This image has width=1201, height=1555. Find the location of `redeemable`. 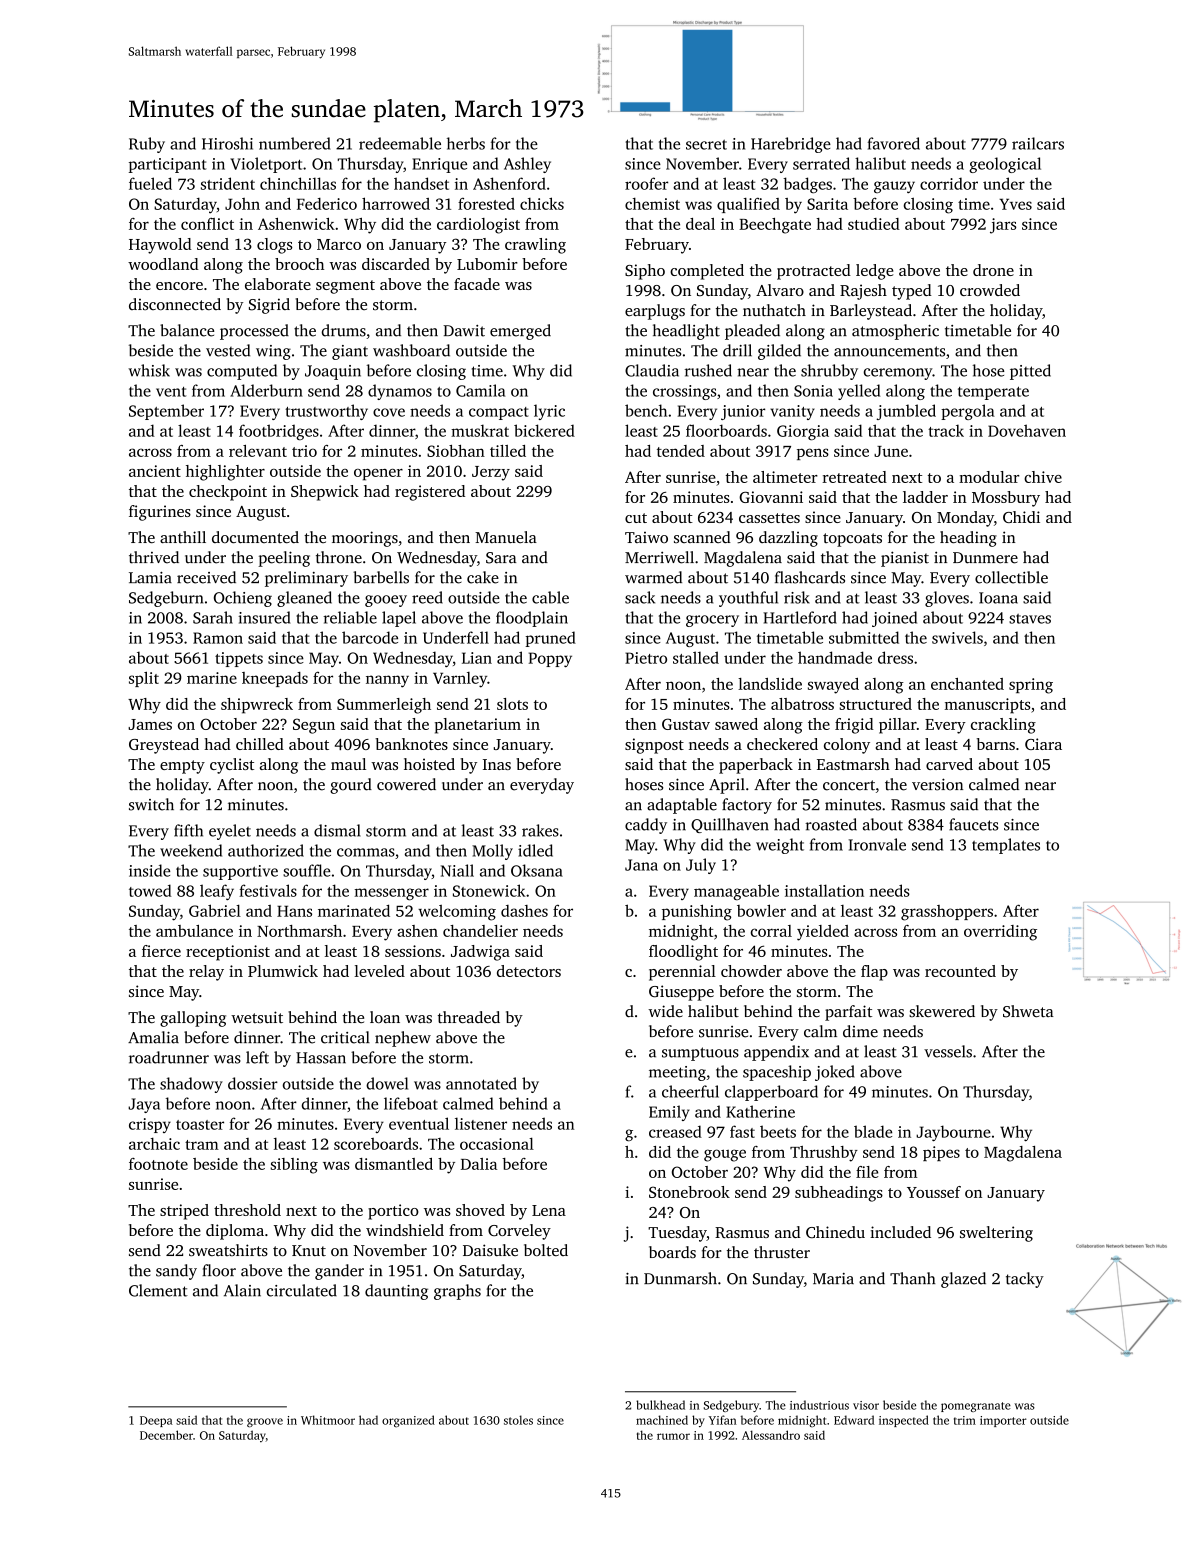

redeemable is located at coordinates (400, 143).
